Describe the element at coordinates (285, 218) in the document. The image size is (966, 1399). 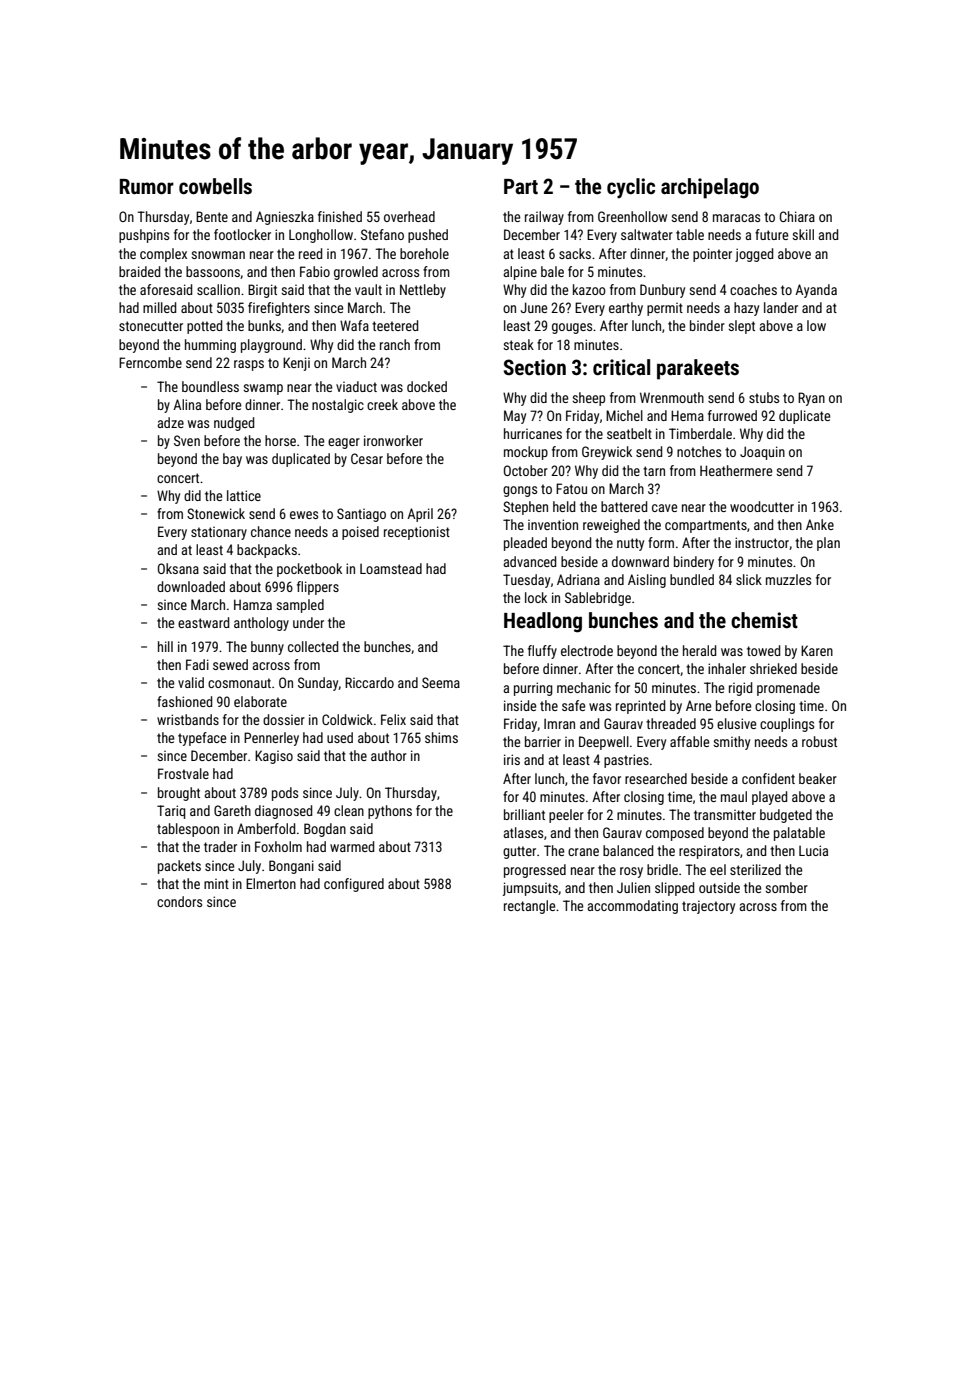
I see `Agnieszka` at that location.
